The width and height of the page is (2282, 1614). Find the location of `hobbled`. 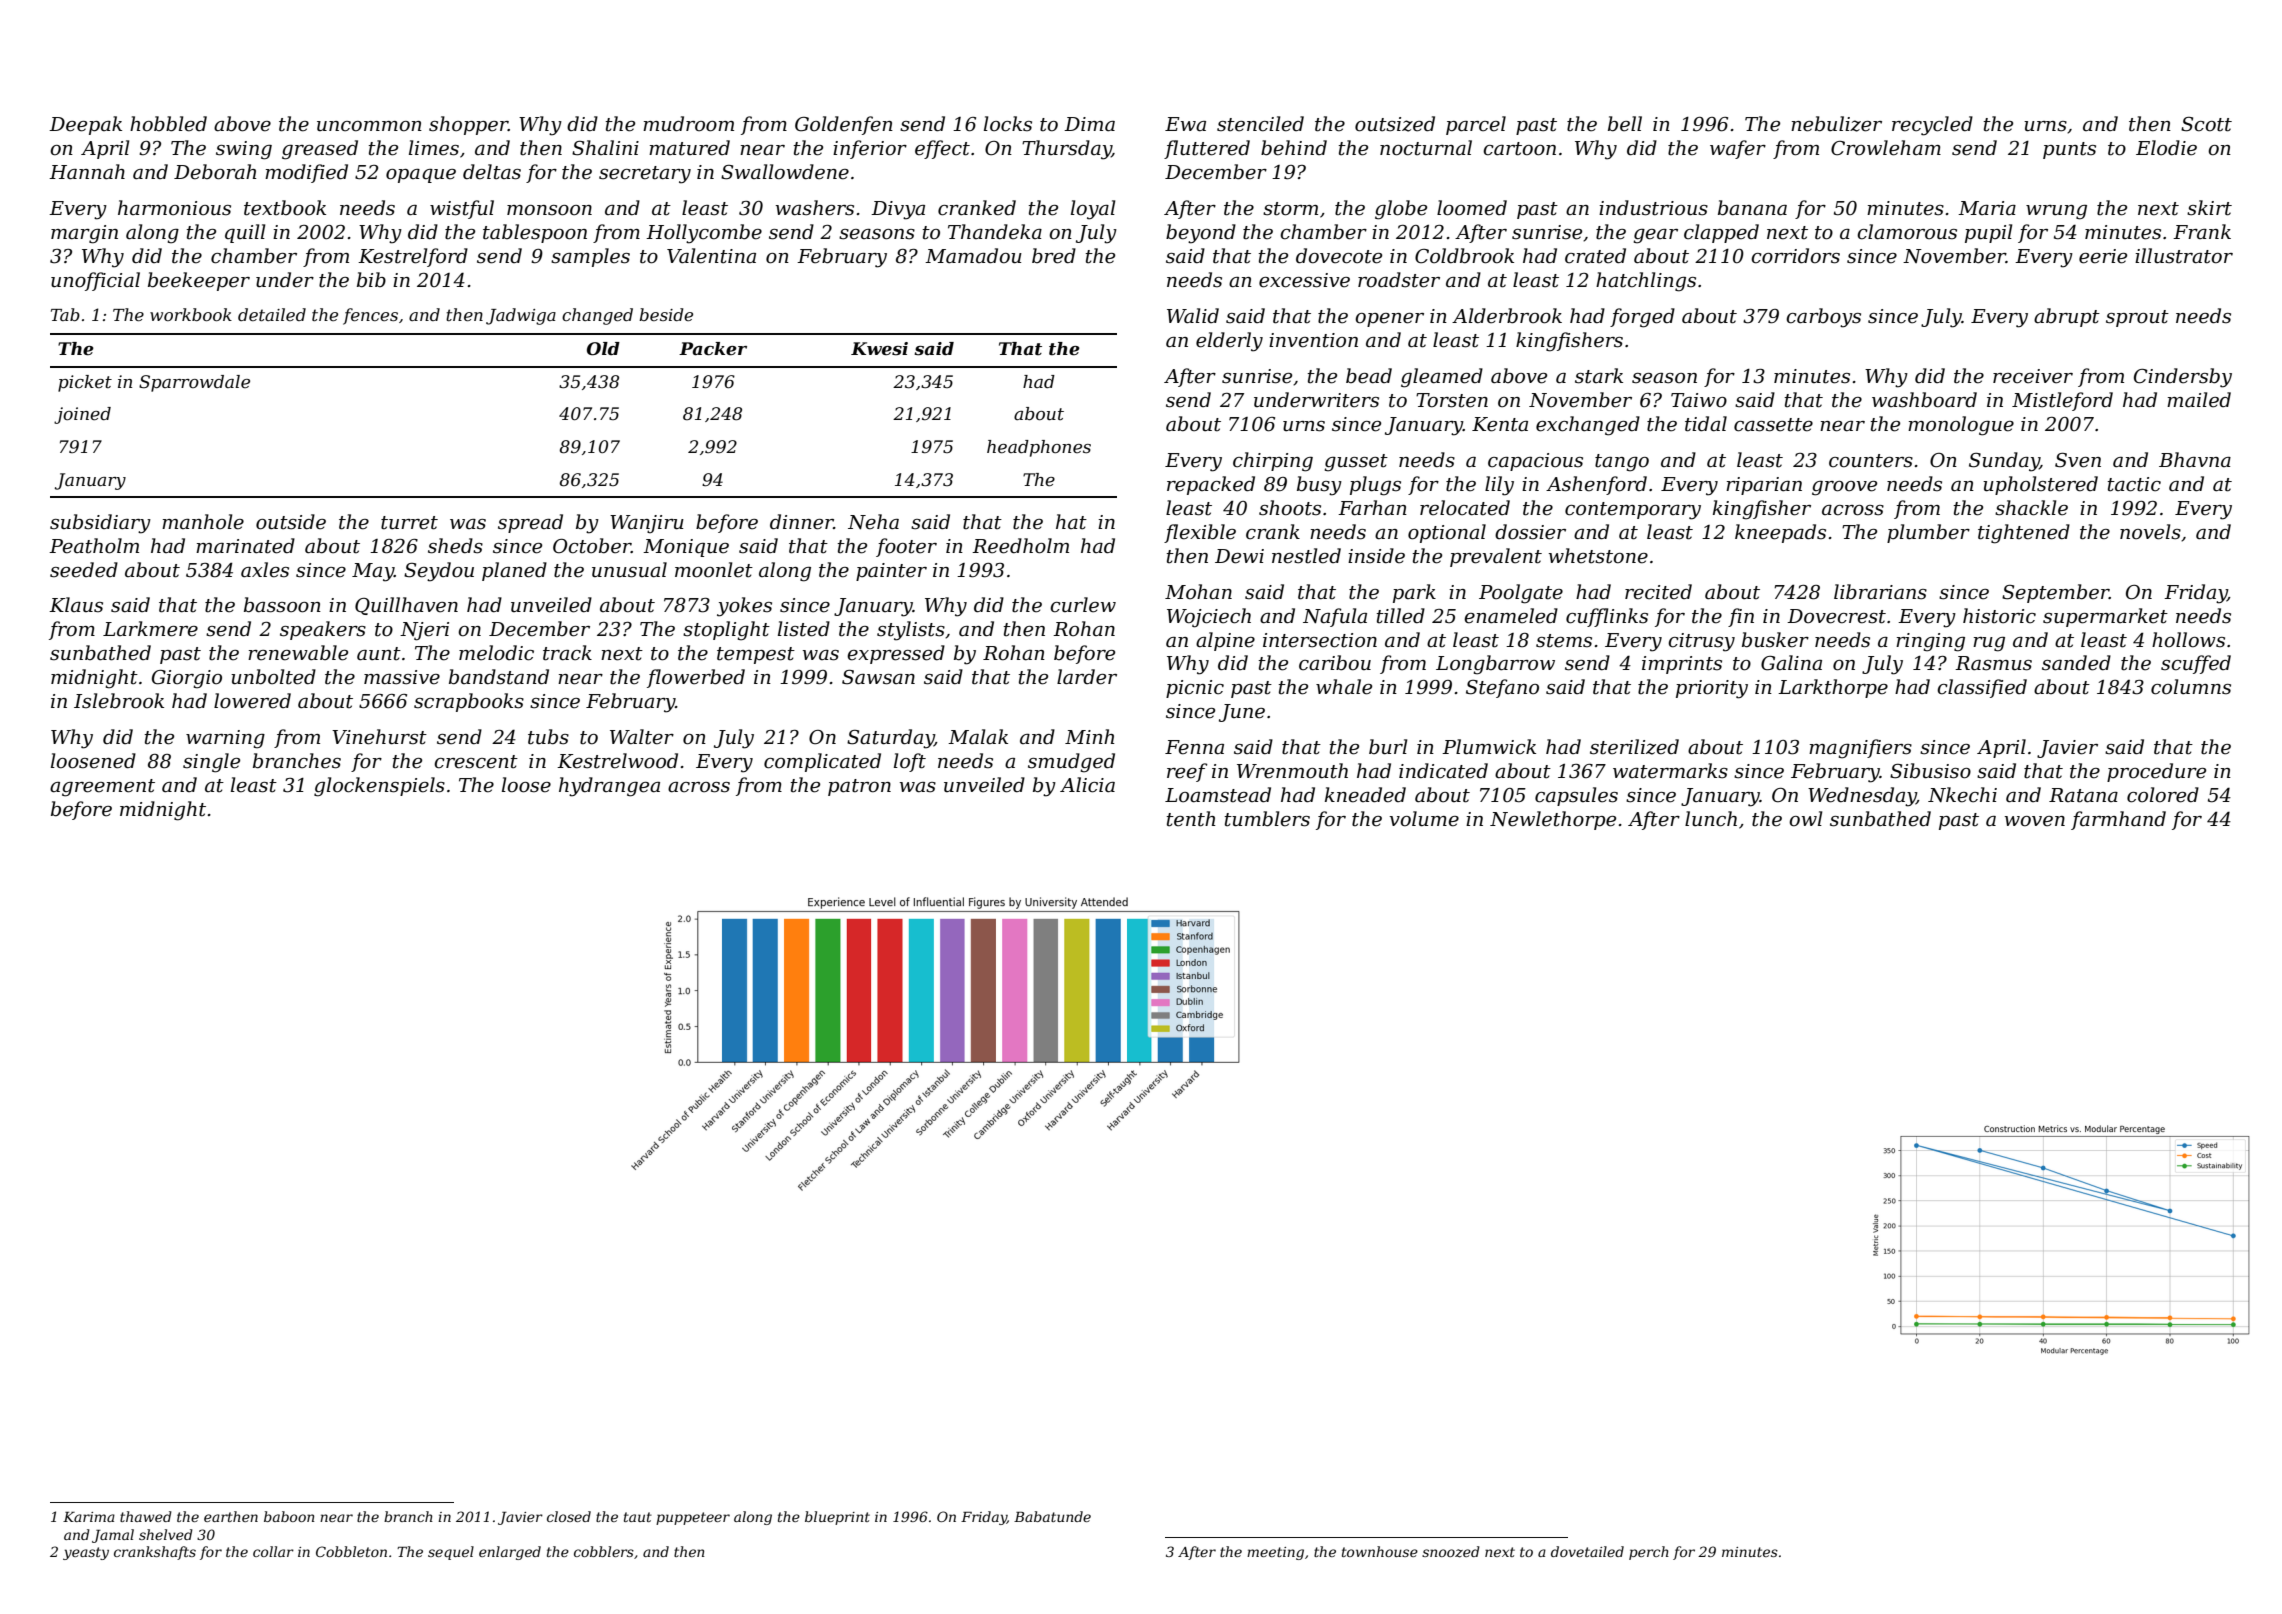

hobbled is located at coordinates (168, 124).
